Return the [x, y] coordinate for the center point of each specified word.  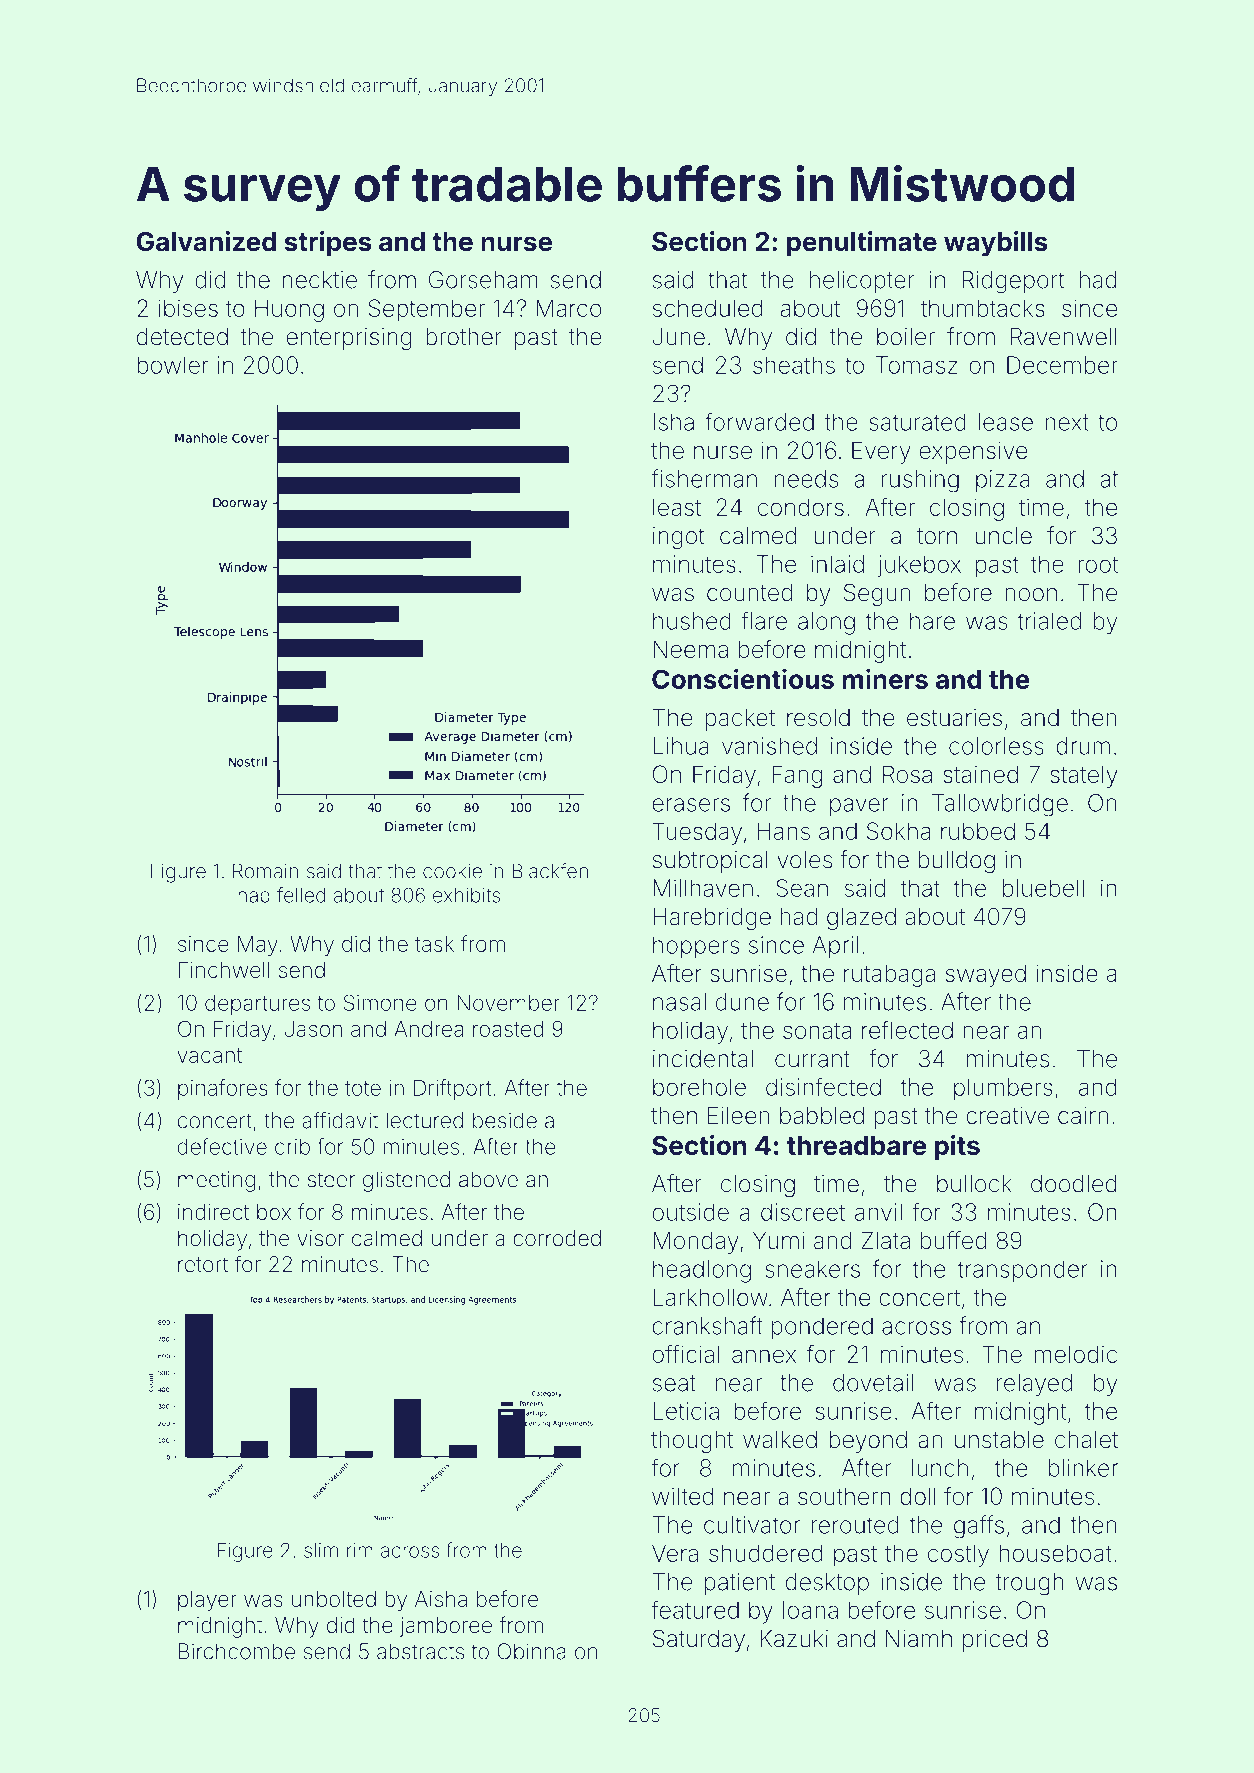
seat [674, 1383]
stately [1084, 776]
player [207, 1601]
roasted [508, 1029]
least [677, 507]
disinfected [823, 1086]
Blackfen [550, 871]
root [1098, 564]
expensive [973, 452]
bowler [173, 365]
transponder [1023, 1271]
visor [320, 1238]
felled [301, 895]
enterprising [349, 339]
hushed [692, 621]
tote [363, 1088]
